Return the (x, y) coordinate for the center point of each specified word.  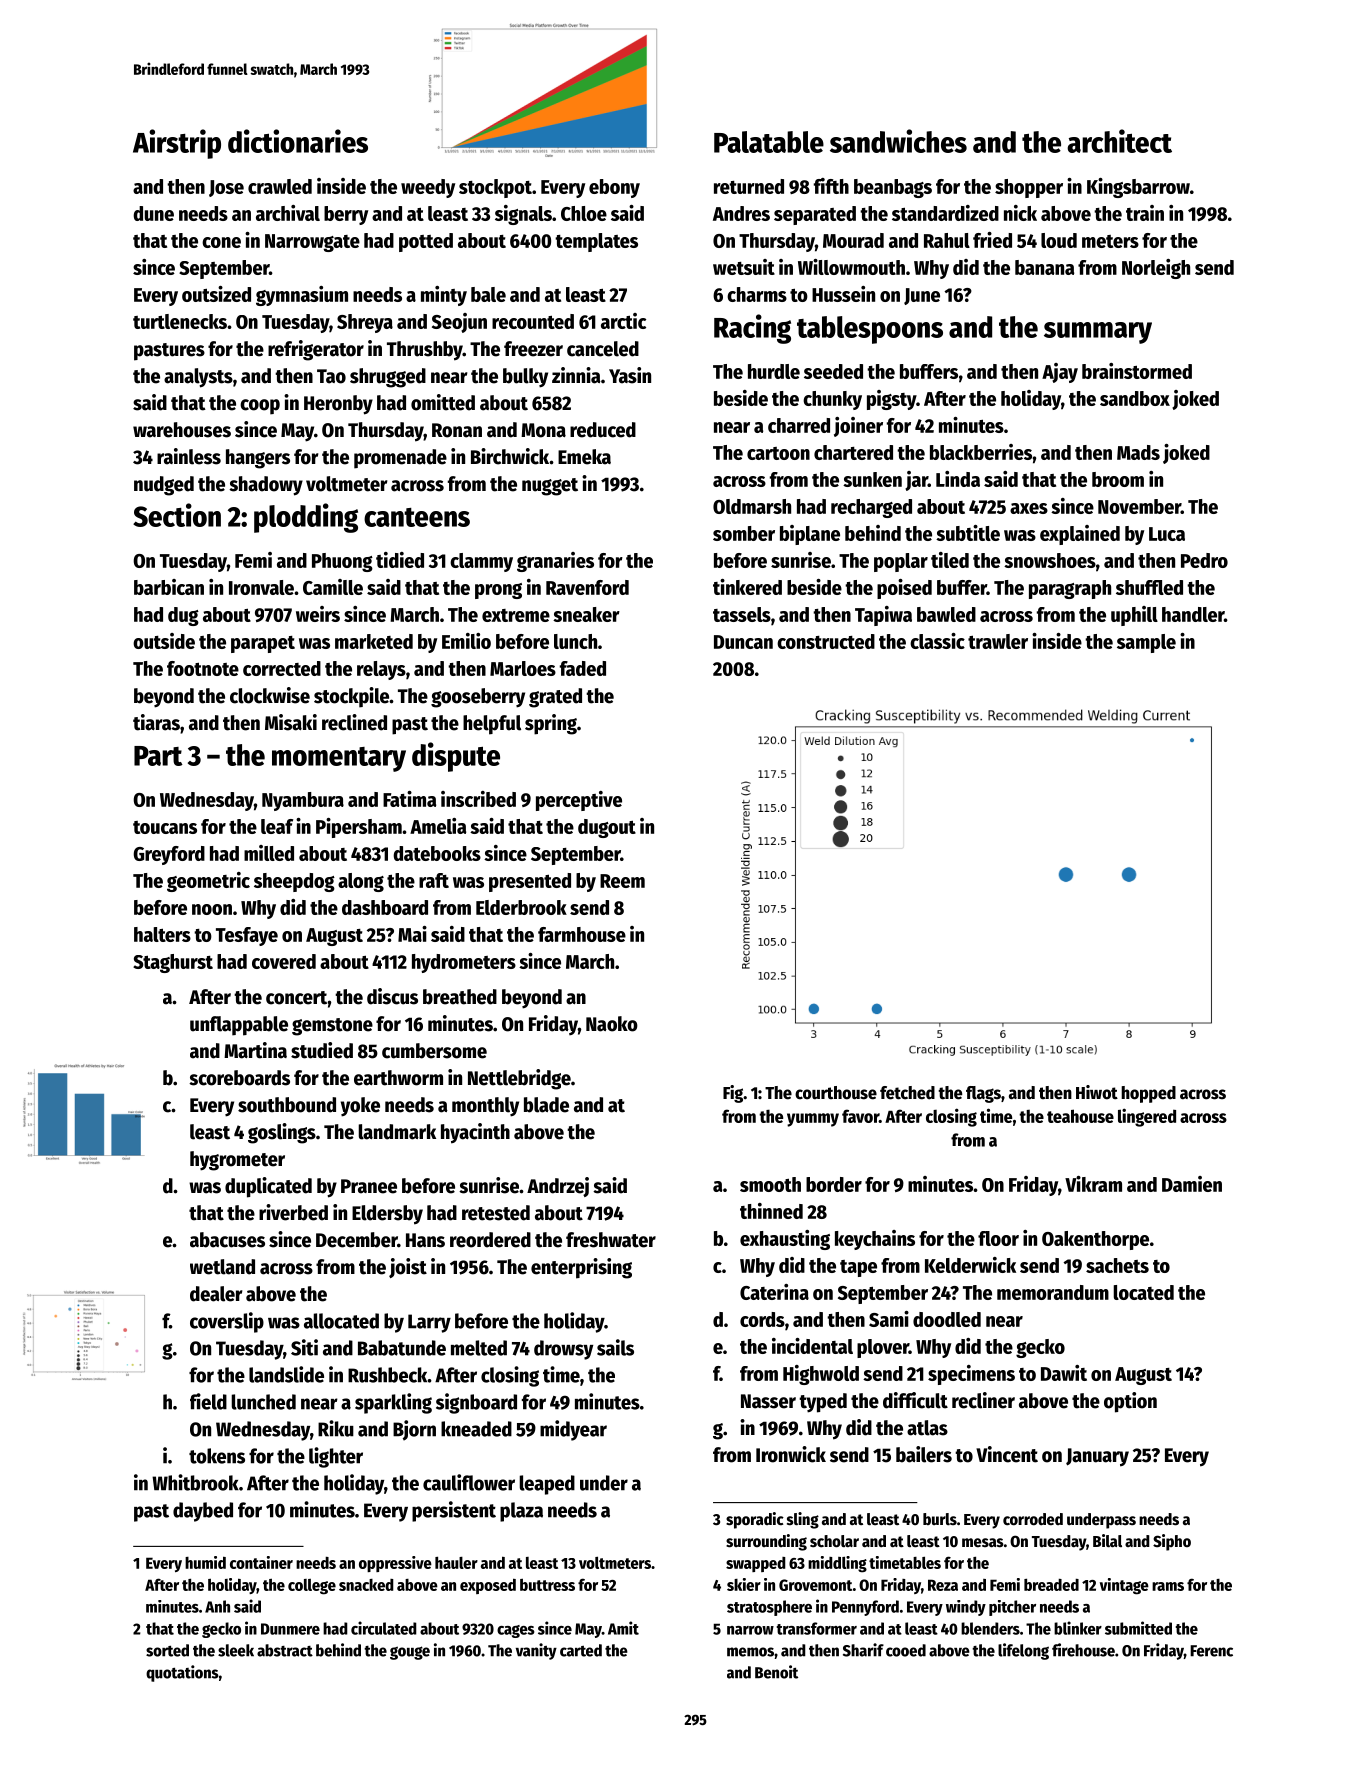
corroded (1033, 1519)
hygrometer (237, 1161)
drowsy (563, 1350)
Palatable (769, 142)
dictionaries (298, 141)
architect (1119, 141)
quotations (182, 1673)
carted (581, 1650)
